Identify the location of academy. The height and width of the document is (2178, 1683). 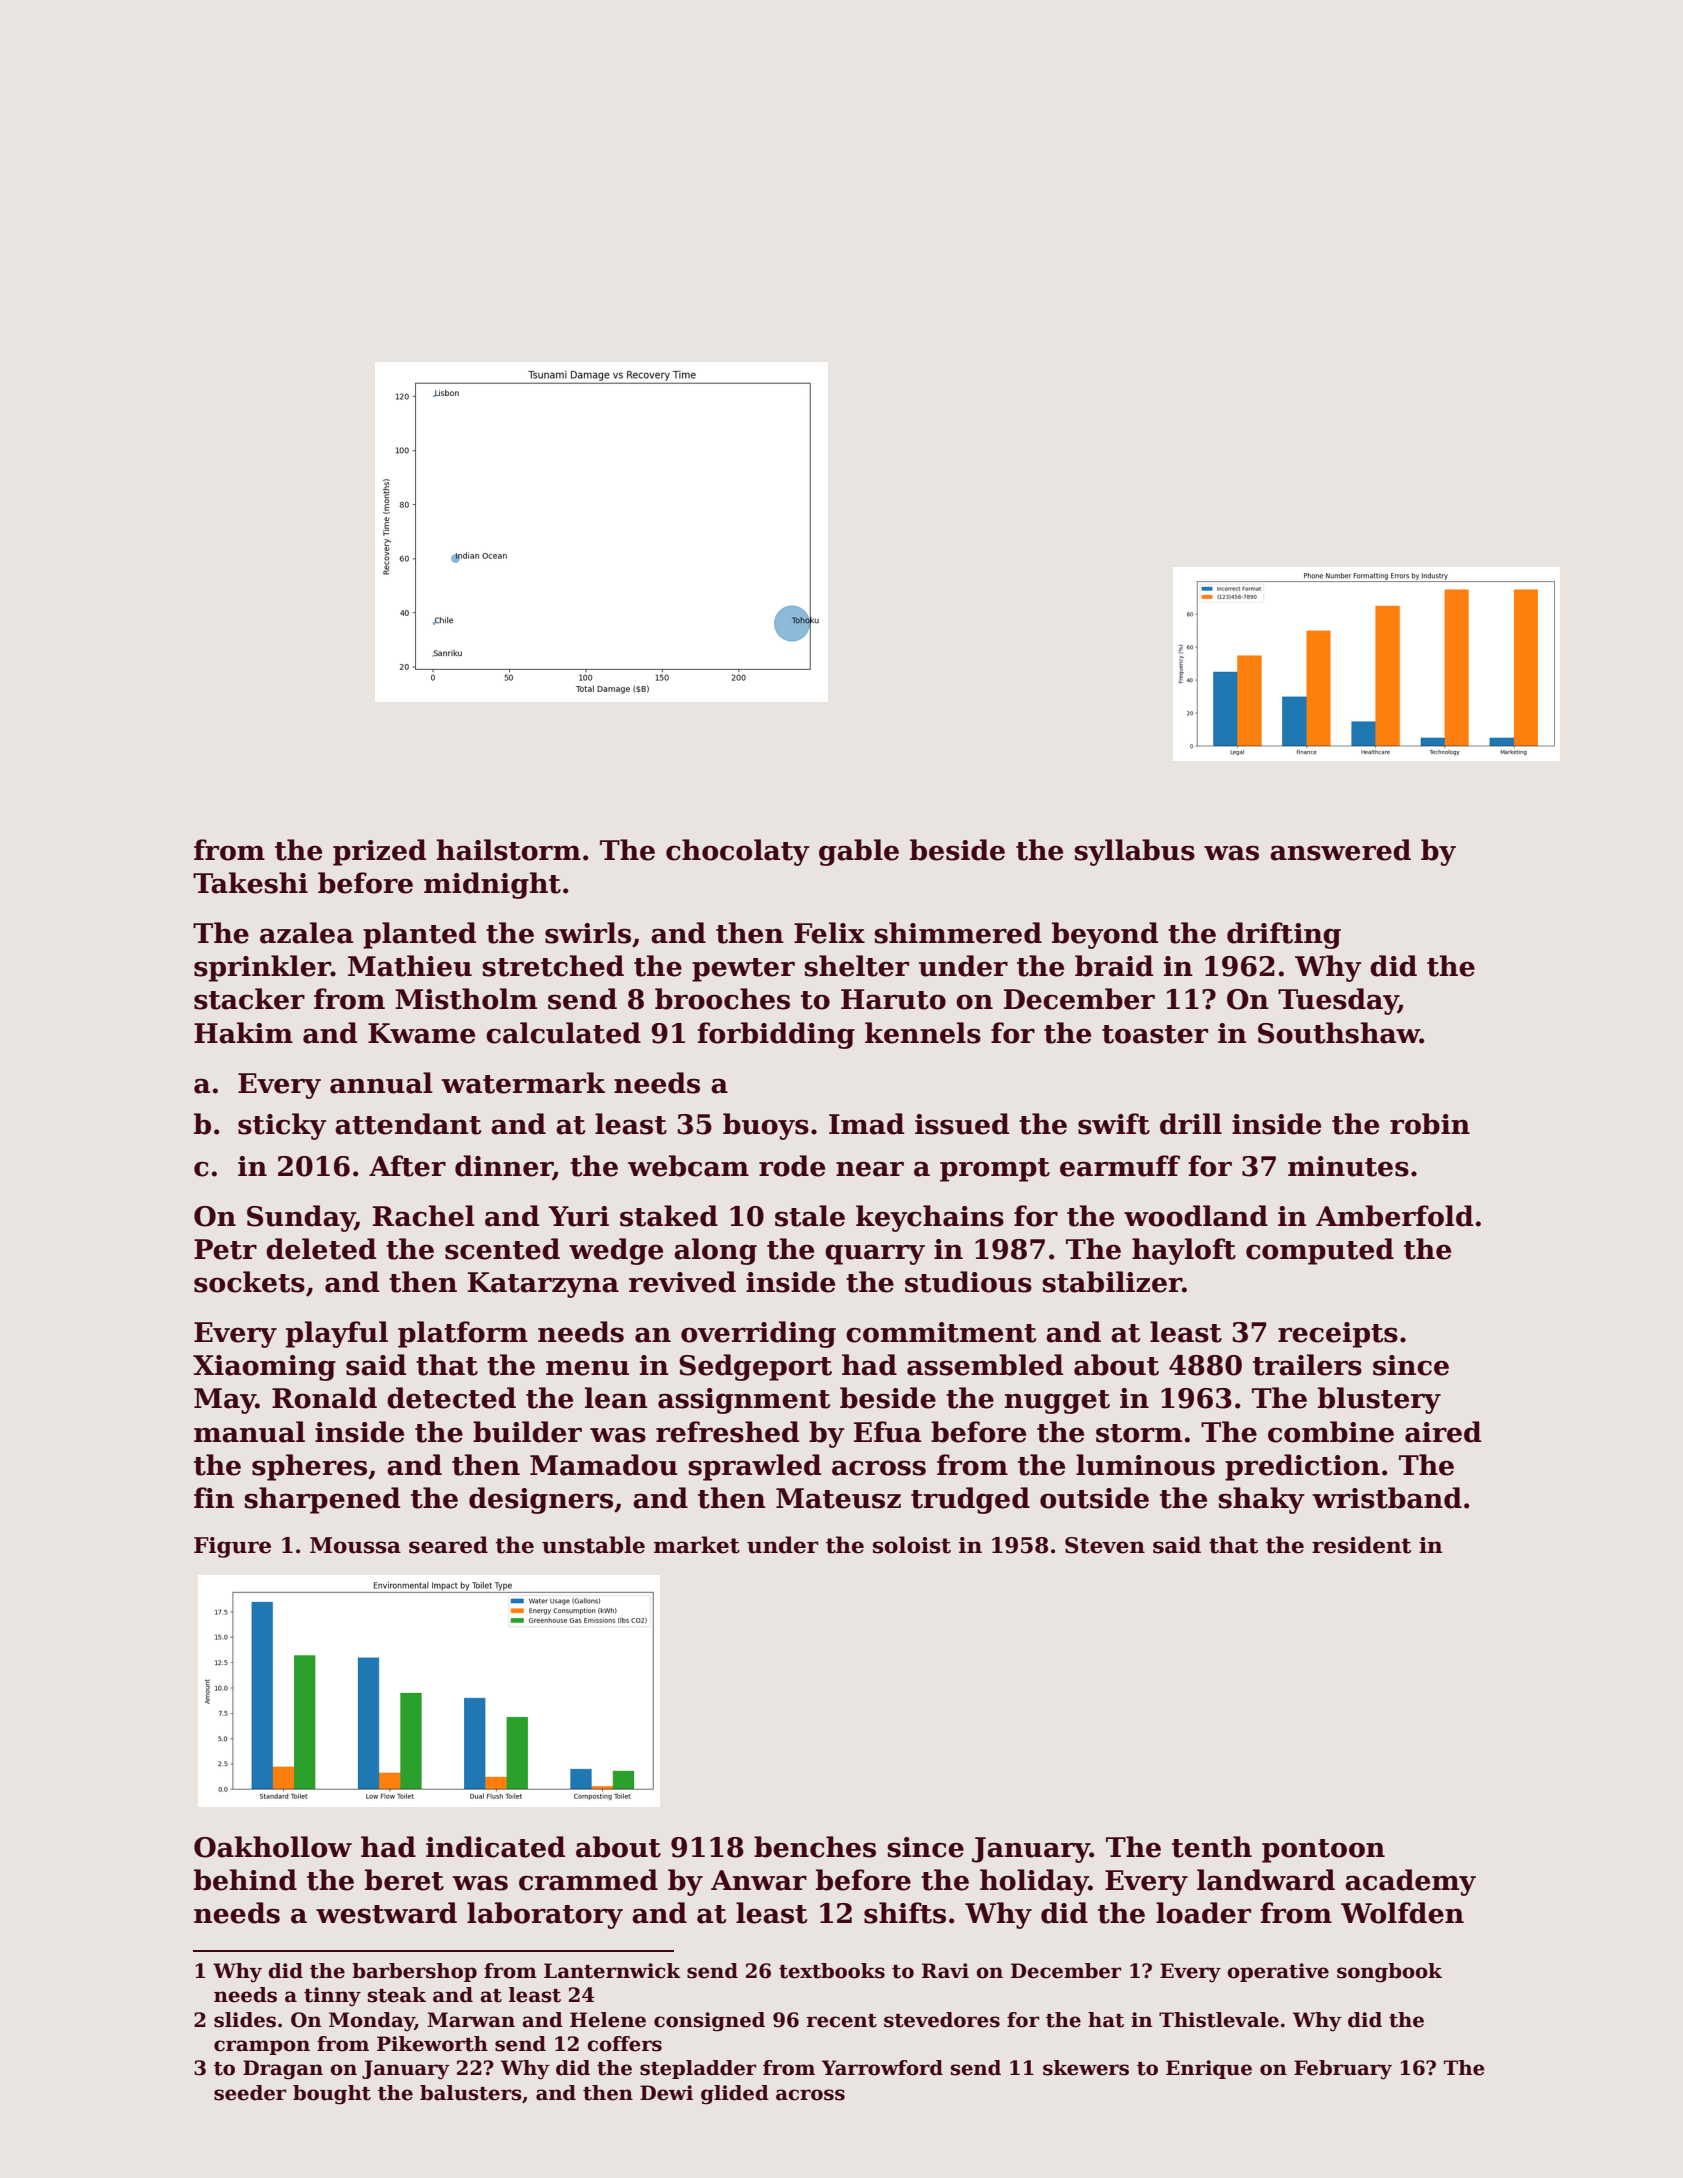
(1410, 1882).
